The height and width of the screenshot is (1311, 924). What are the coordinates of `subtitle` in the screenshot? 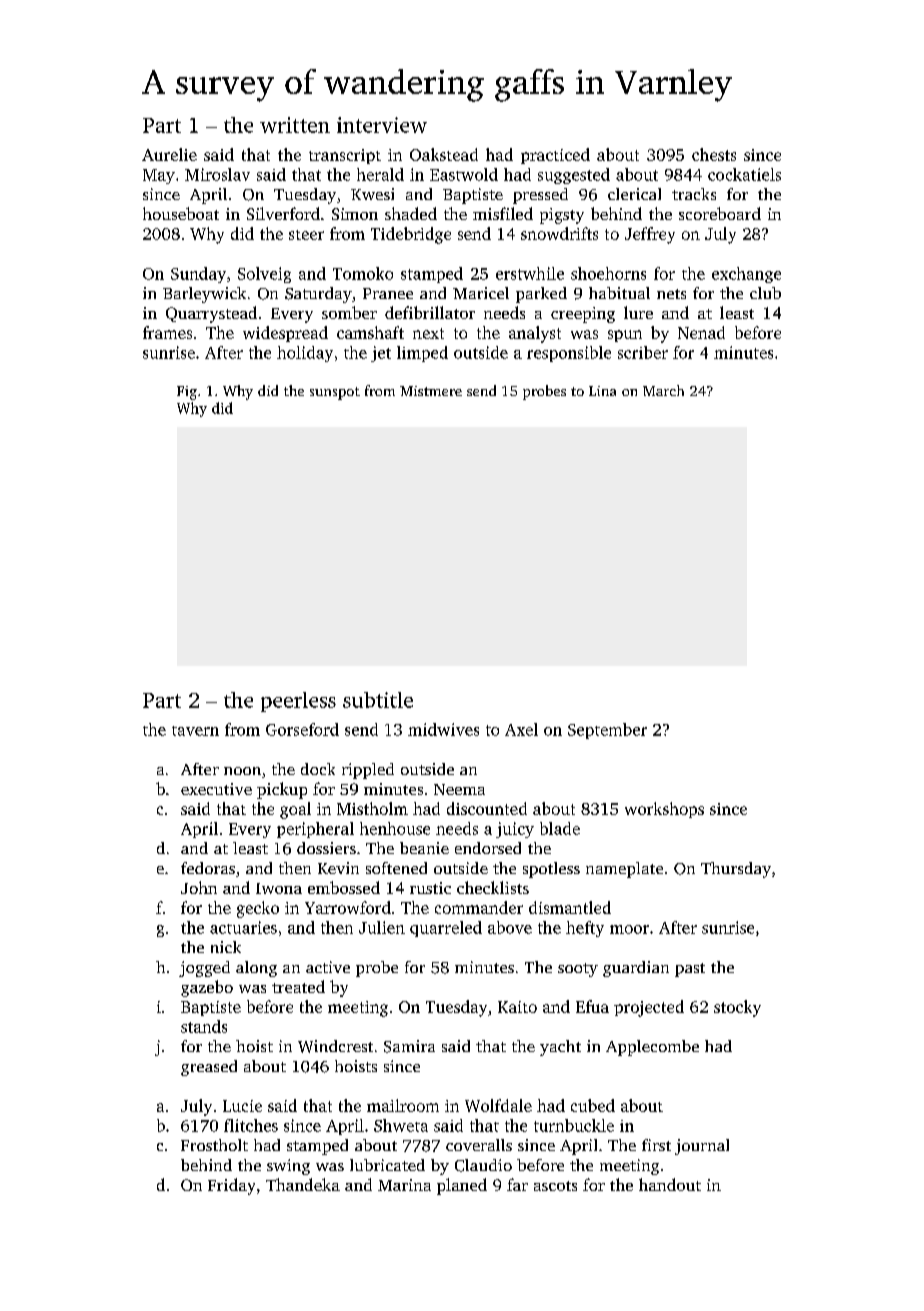 It's located at (378, 700).
